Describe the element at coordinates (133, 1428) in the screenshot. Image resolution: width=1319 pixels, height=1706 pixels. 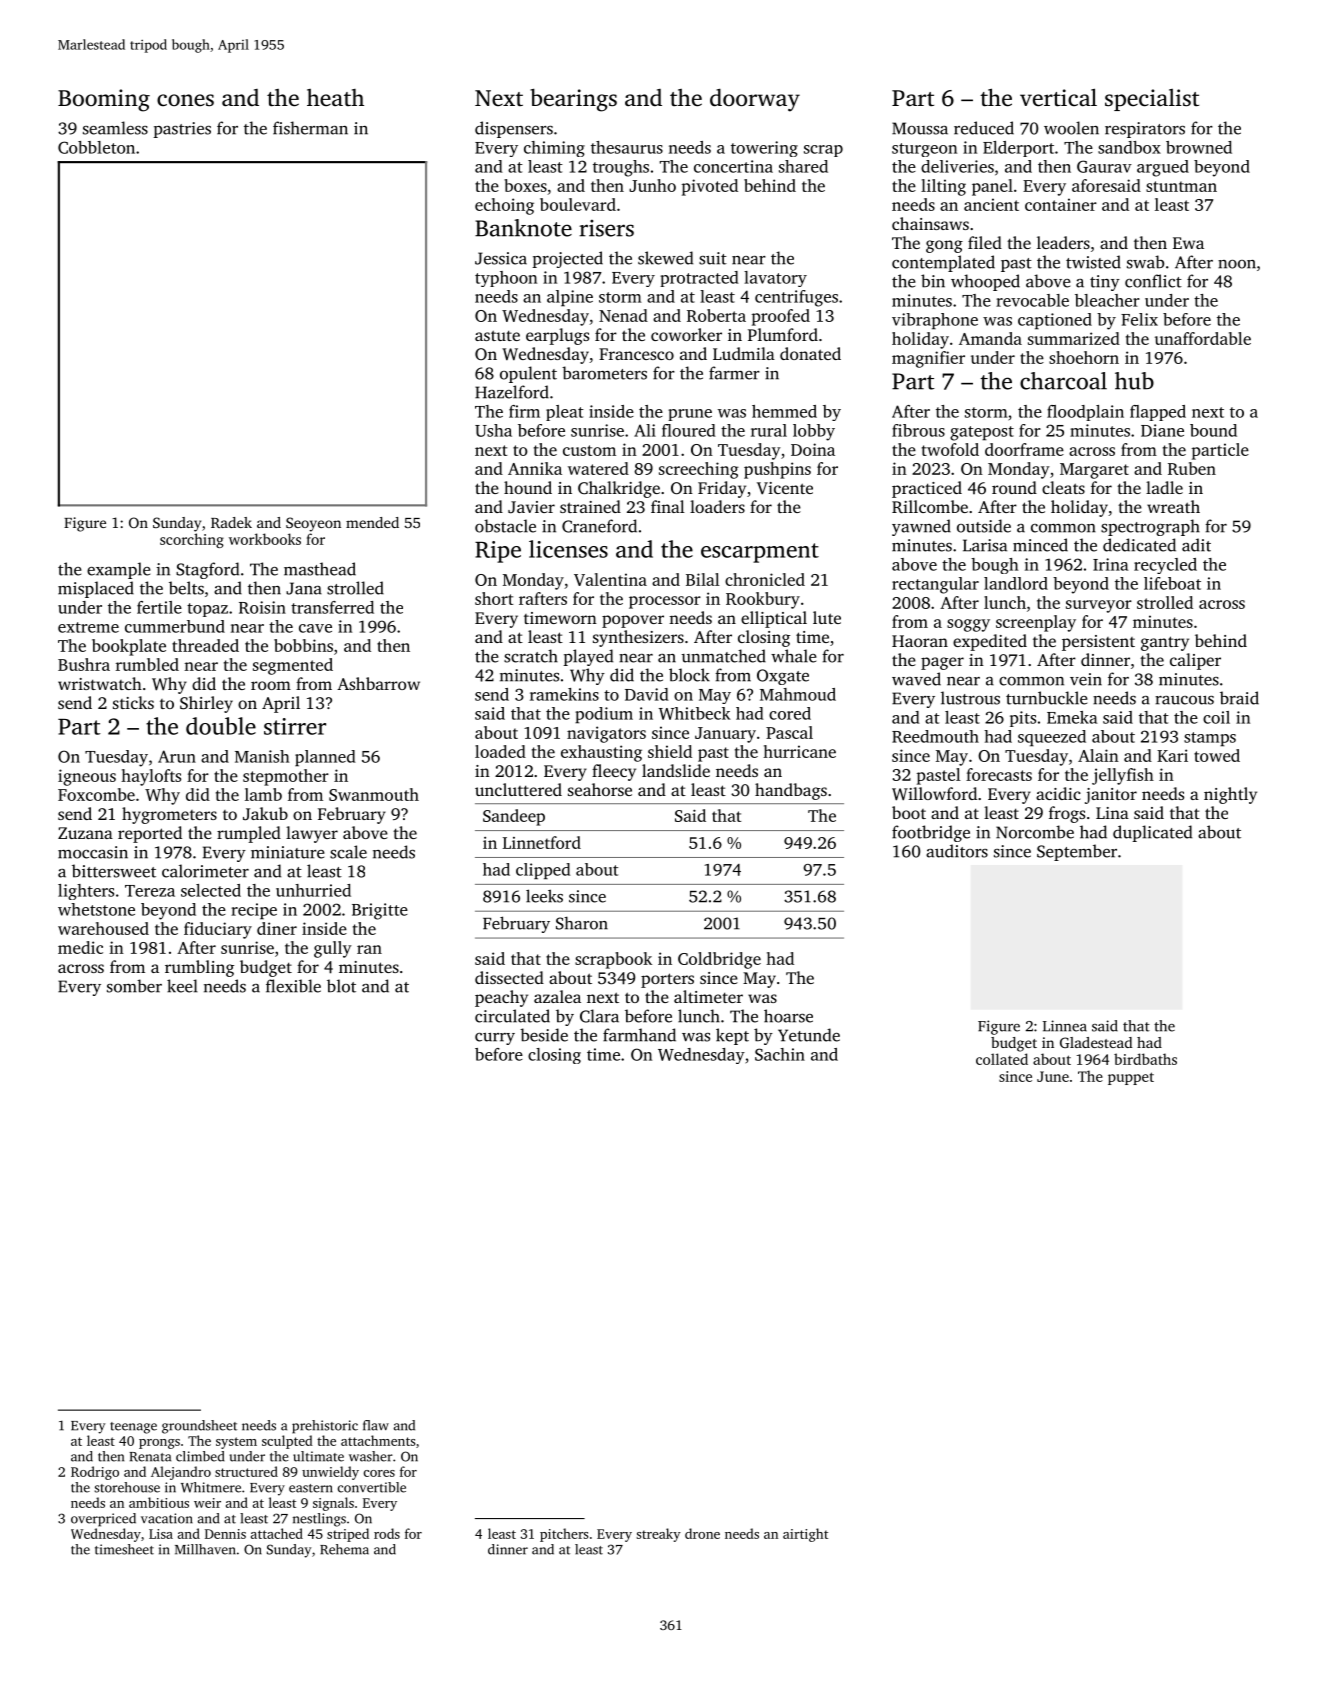
I see `teenage` at that location.
